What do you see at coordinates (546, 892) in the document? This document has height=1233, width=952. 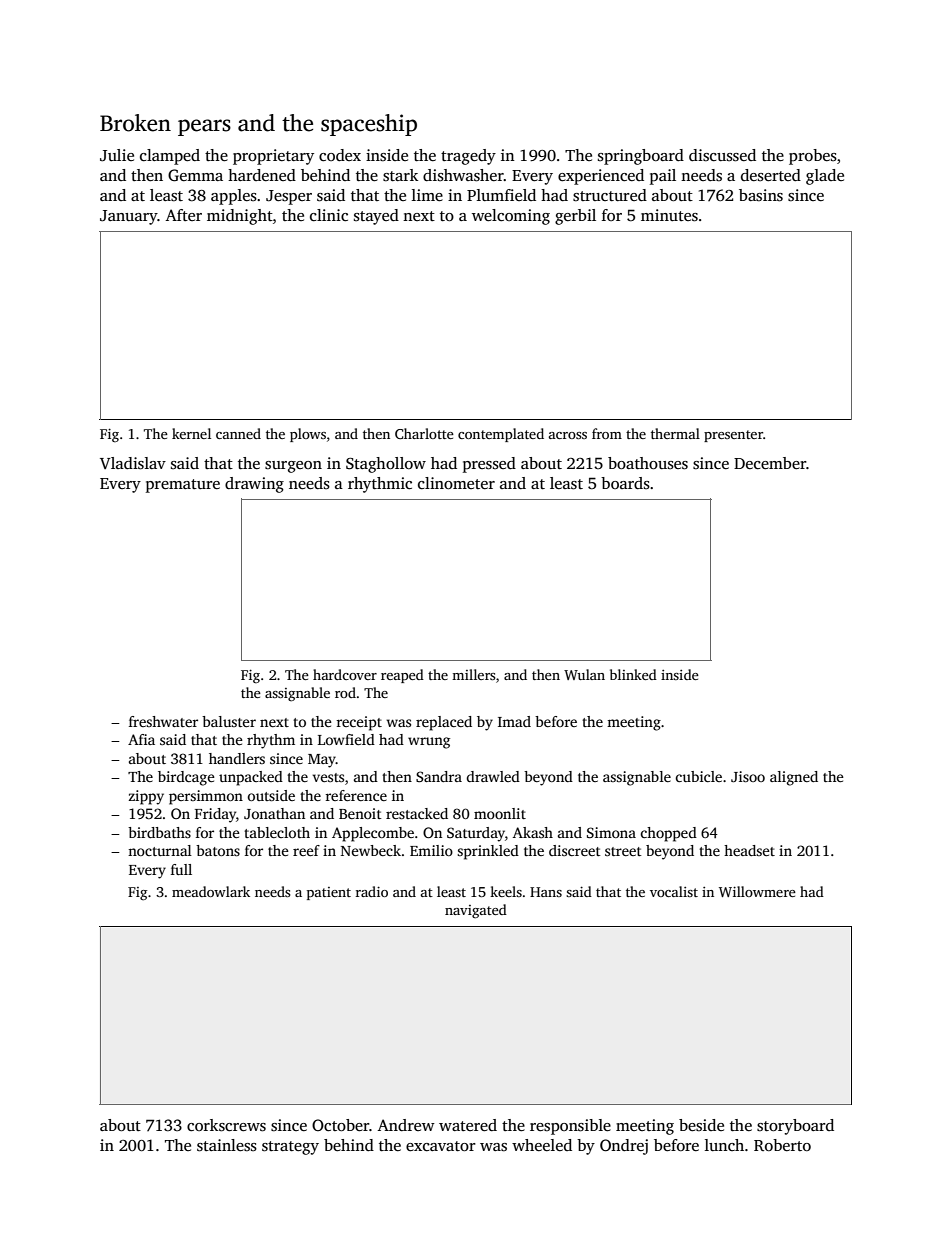 I see `Hans` at bounding box center [546, 892].
